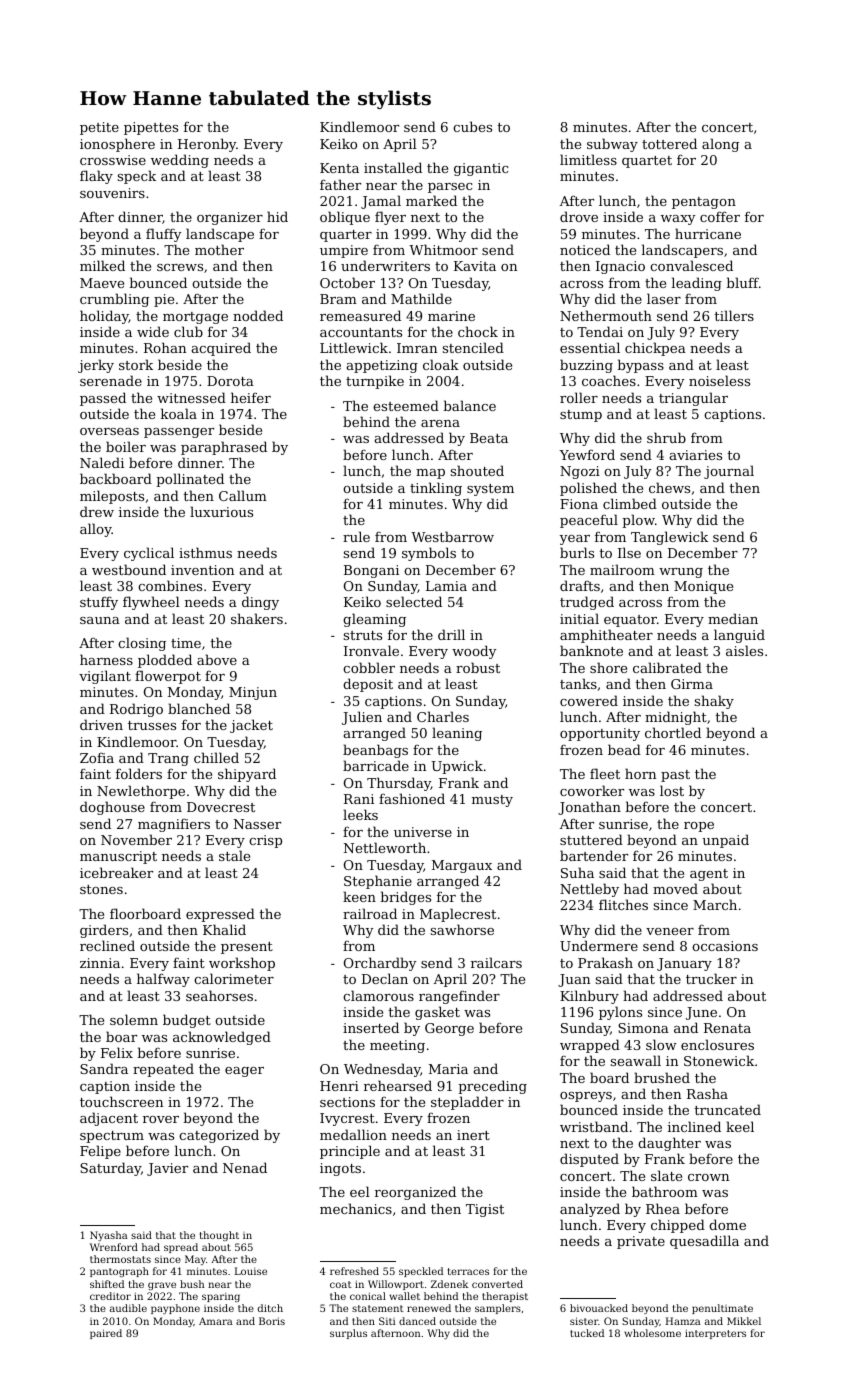 The height and width of the image is (1400, 849). What do you see at coordinates (417, 1321) in the image?
I see `danced` at bounding box center [417, 1321].
